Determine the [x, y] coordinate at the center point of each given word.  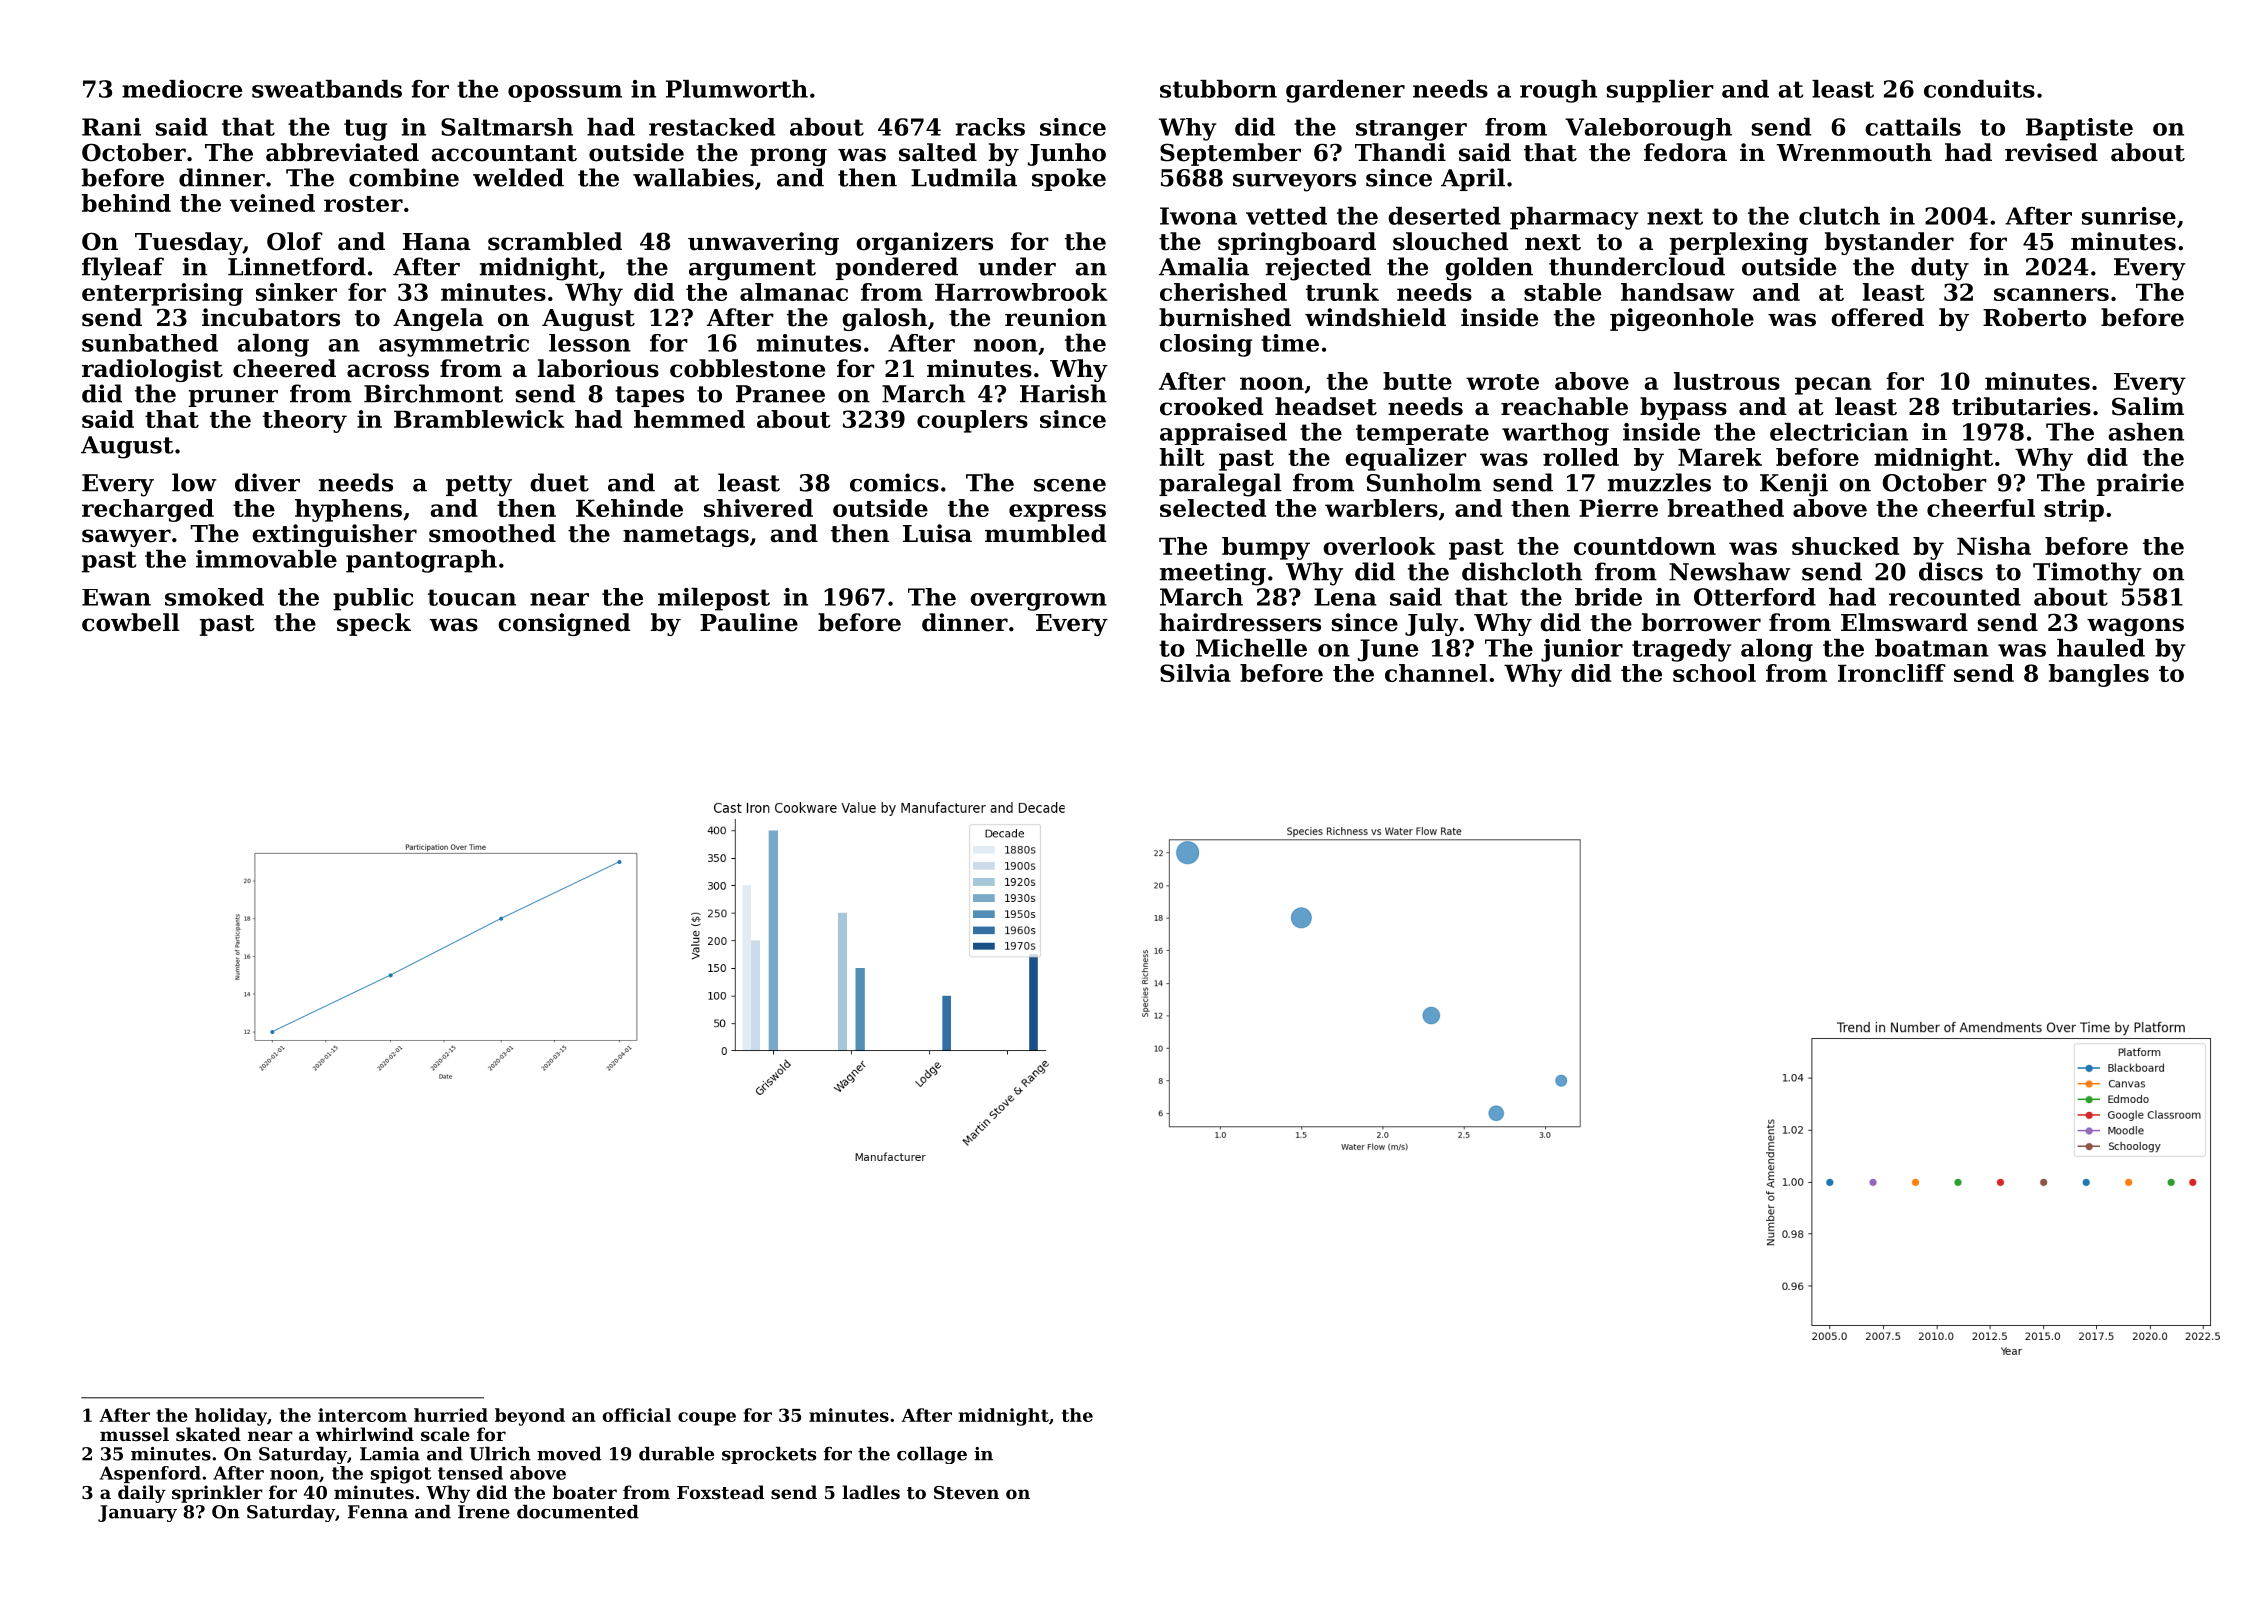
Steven [966, 1492]
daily [142, 1494]
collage [932, 1455]
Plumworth [737, 89]
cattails [1913, 127]
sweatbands [327, 89]
